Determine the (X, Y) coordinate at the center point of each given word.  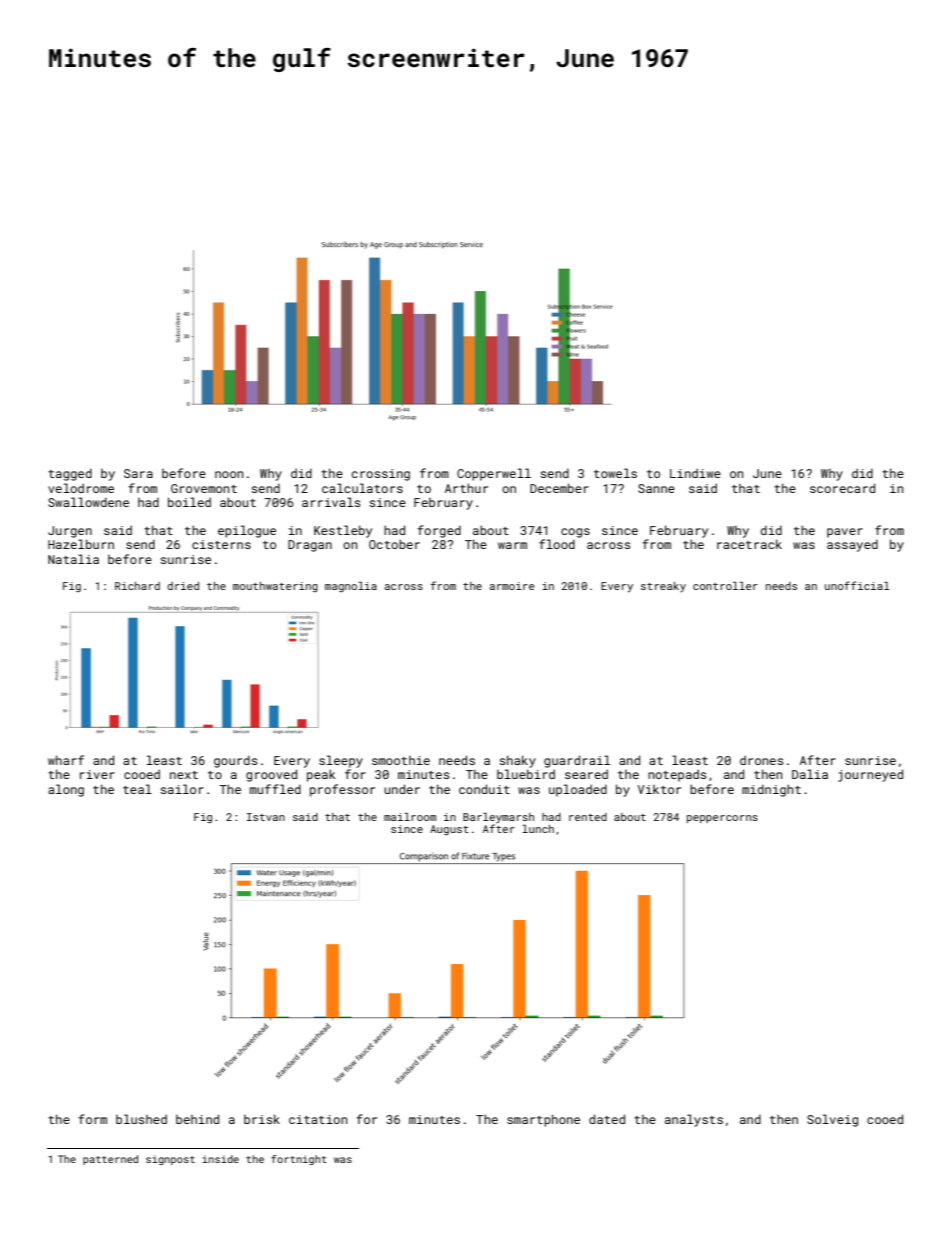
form (92, 1119)
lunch (538, 829)
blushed (141, 1119)
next (184, 775)
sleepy (341, 761)
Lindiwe (695, 473)
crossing (381, 475)
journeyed (870, 775)
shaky (517, 761)
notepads (677, 775)
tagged (70, 474)
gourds (235, 761)
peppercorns (722, 819)
